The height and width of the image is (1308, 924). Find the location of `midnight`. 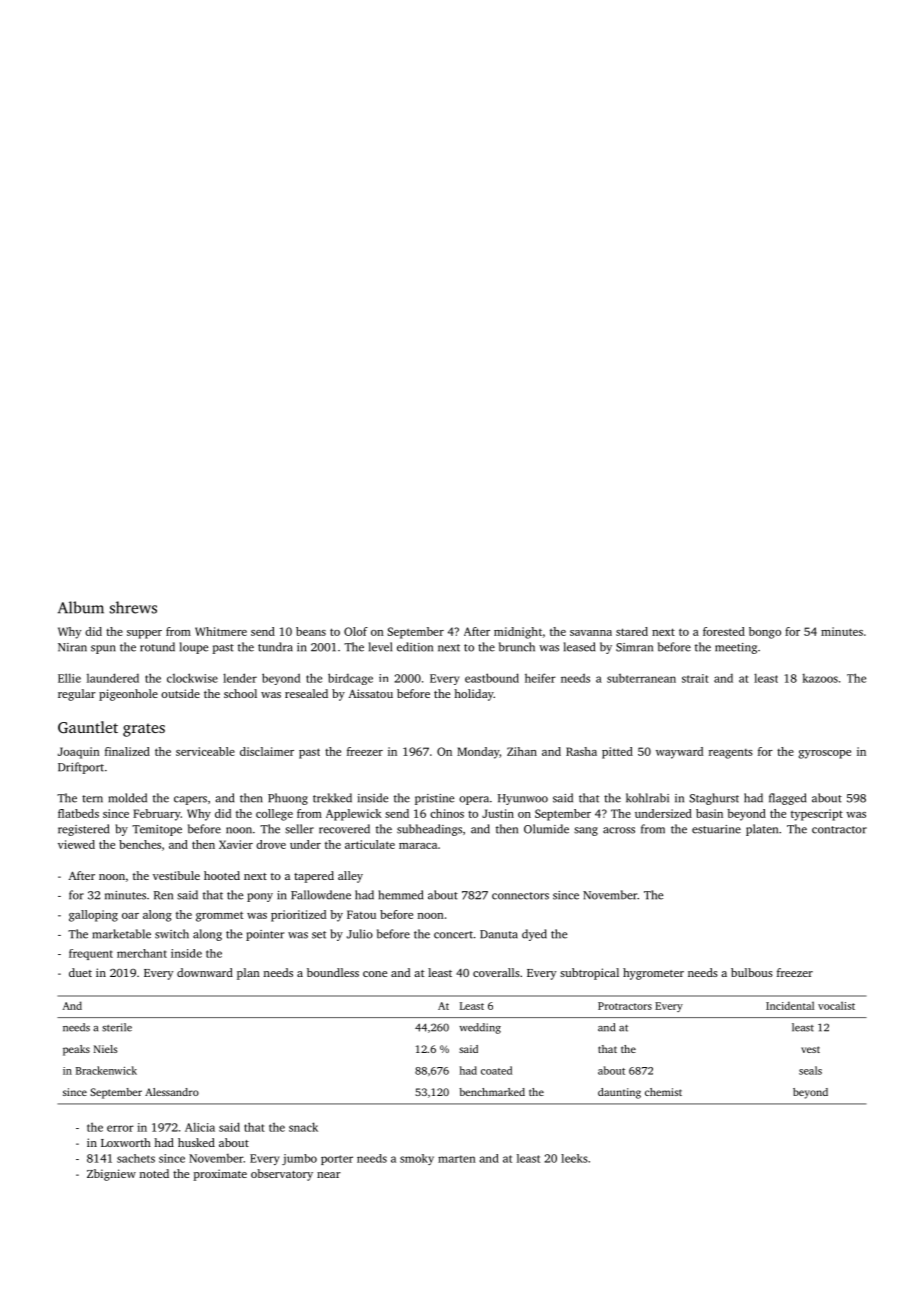

midnight is located at coordinates (518, 633).
